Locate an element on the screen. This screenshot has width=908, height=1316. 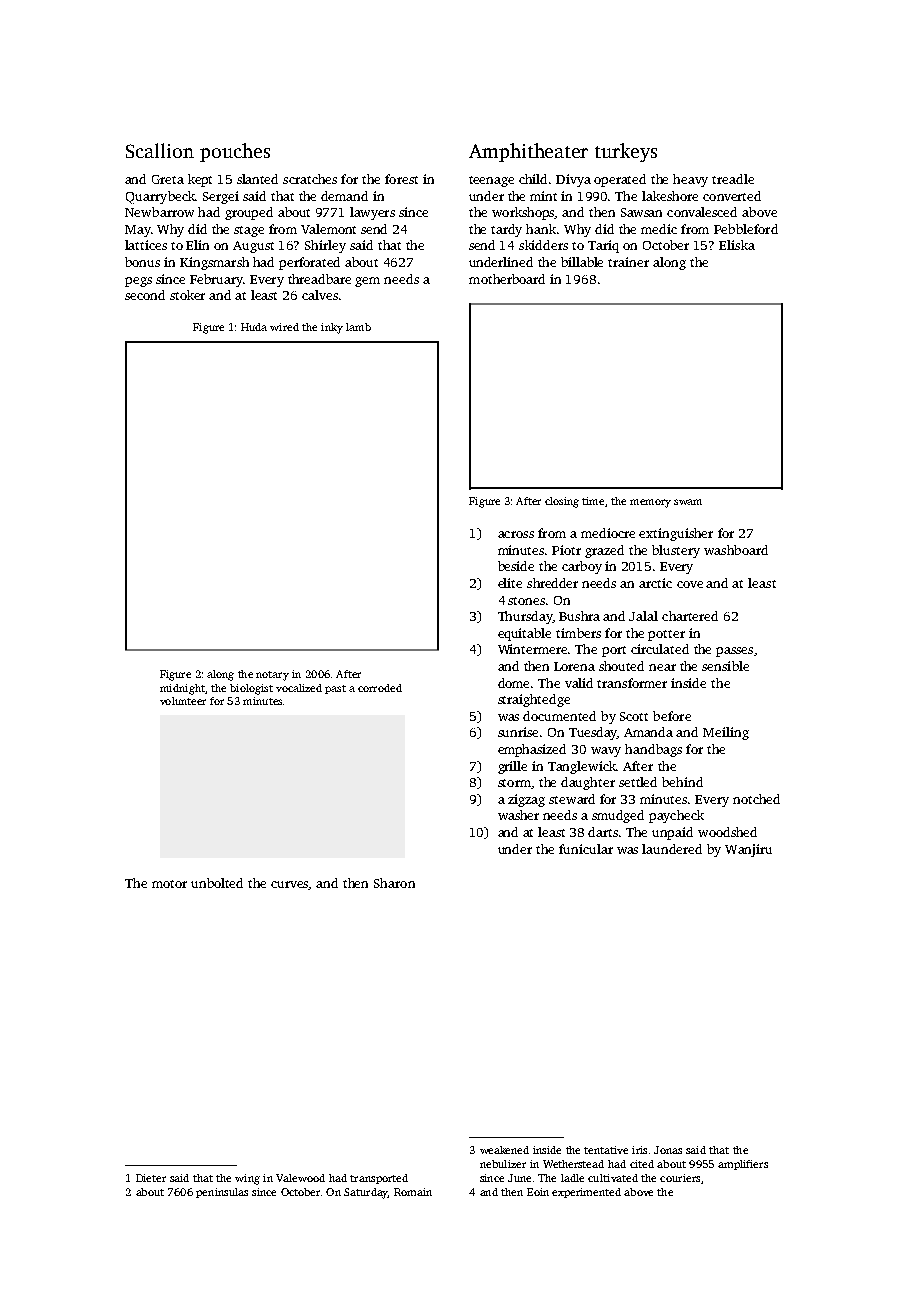
Saturday is located at coordinates (366, 1193).
